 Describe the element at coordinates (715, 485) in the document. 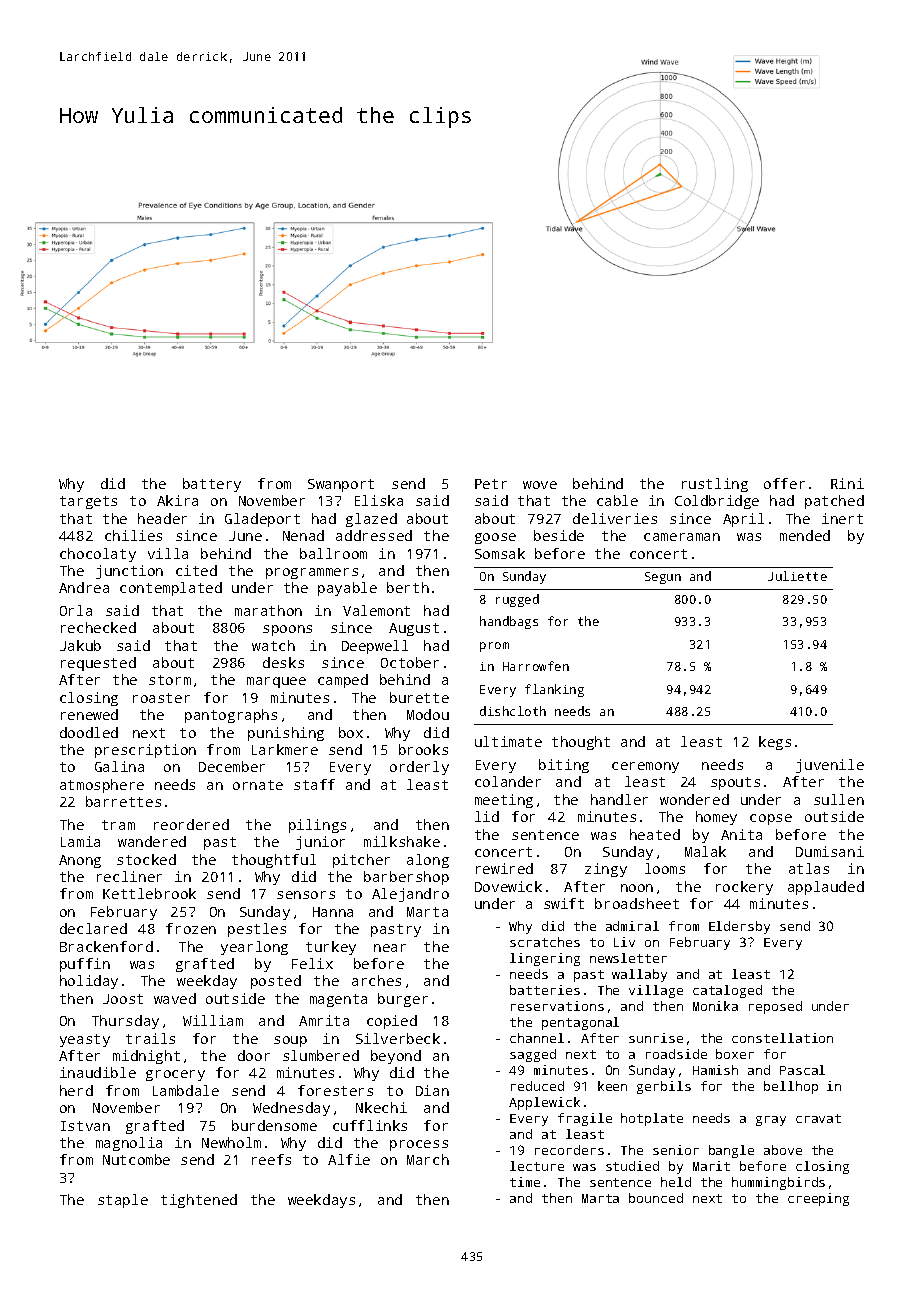

I see `rustling` at that location.
